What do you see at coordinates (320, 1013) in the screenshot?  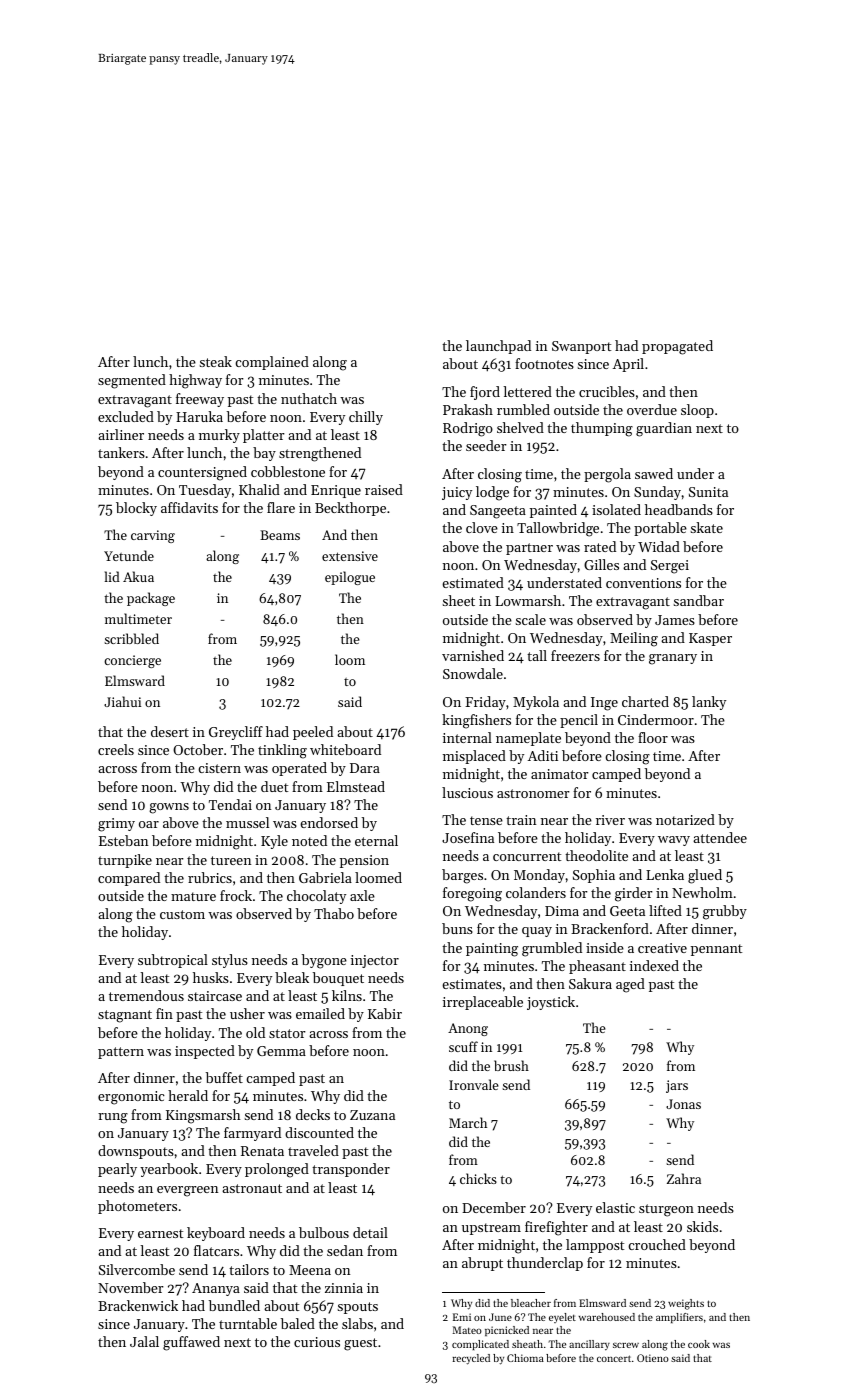 I see `emailed` at bounding box center [320, 1013].
